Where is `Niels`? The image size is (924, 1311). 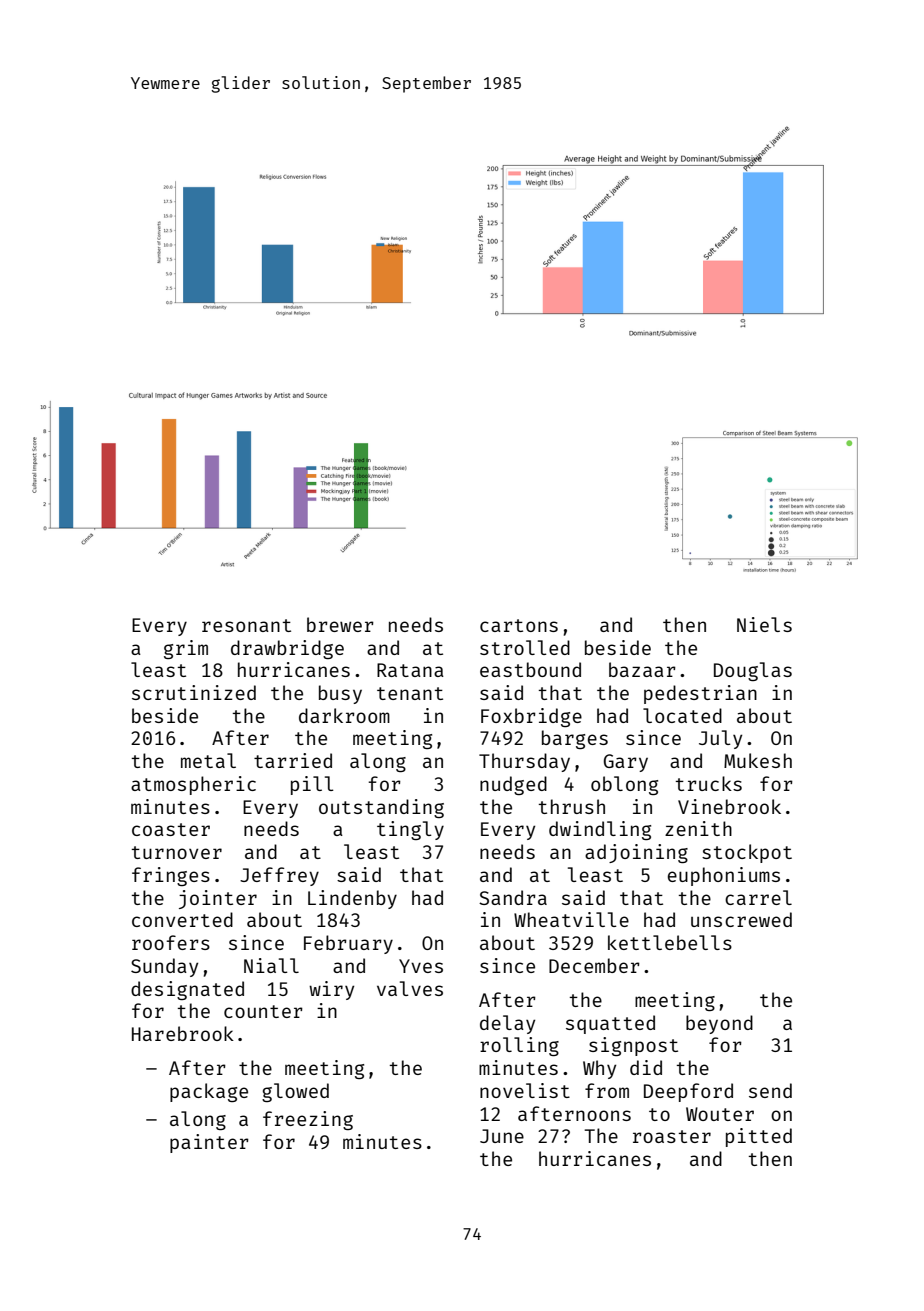
Niels is located at coordinates (764, 624).
